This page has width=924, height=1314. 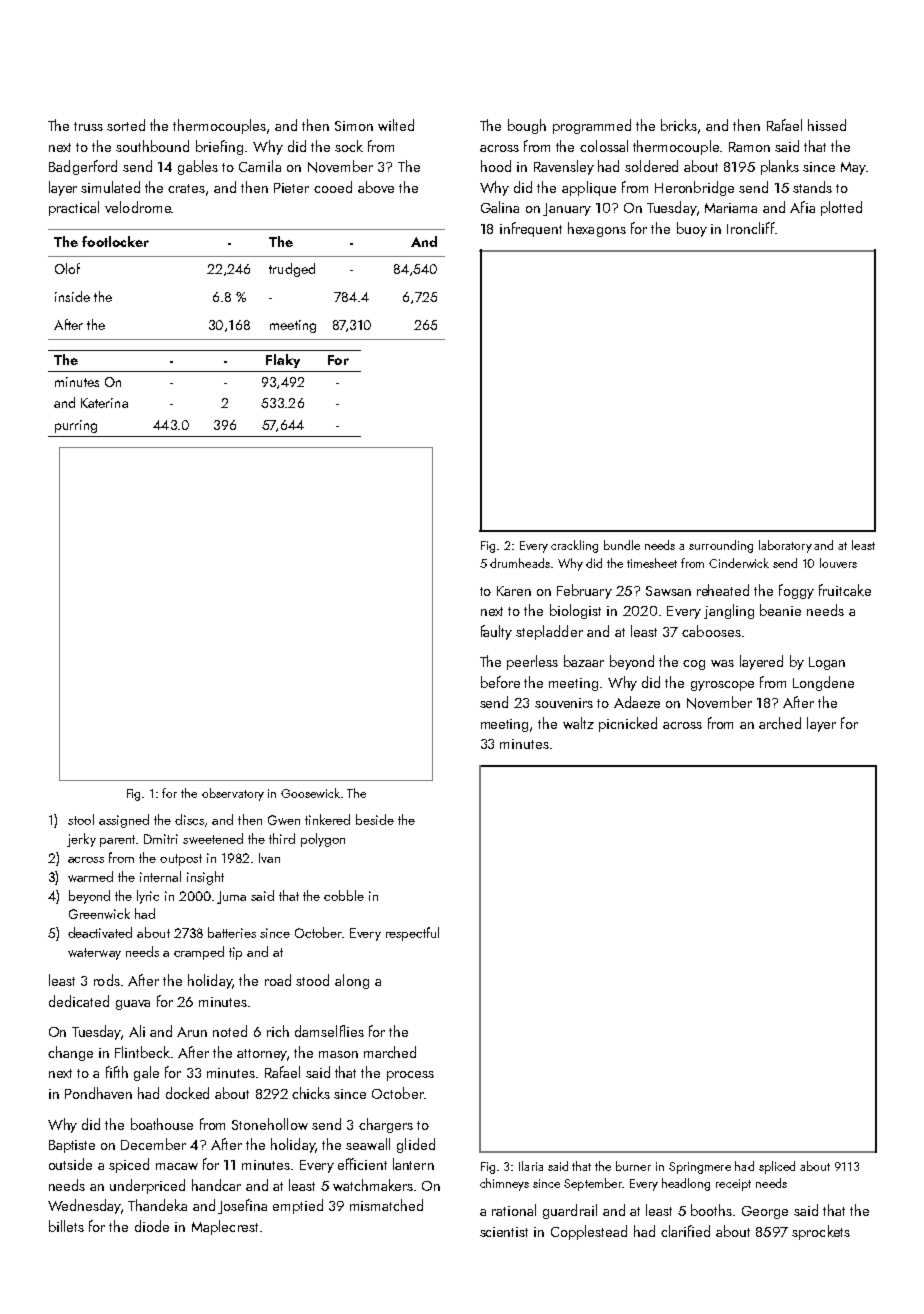 I want to click on drumheads, so click(x=520, y=563).
